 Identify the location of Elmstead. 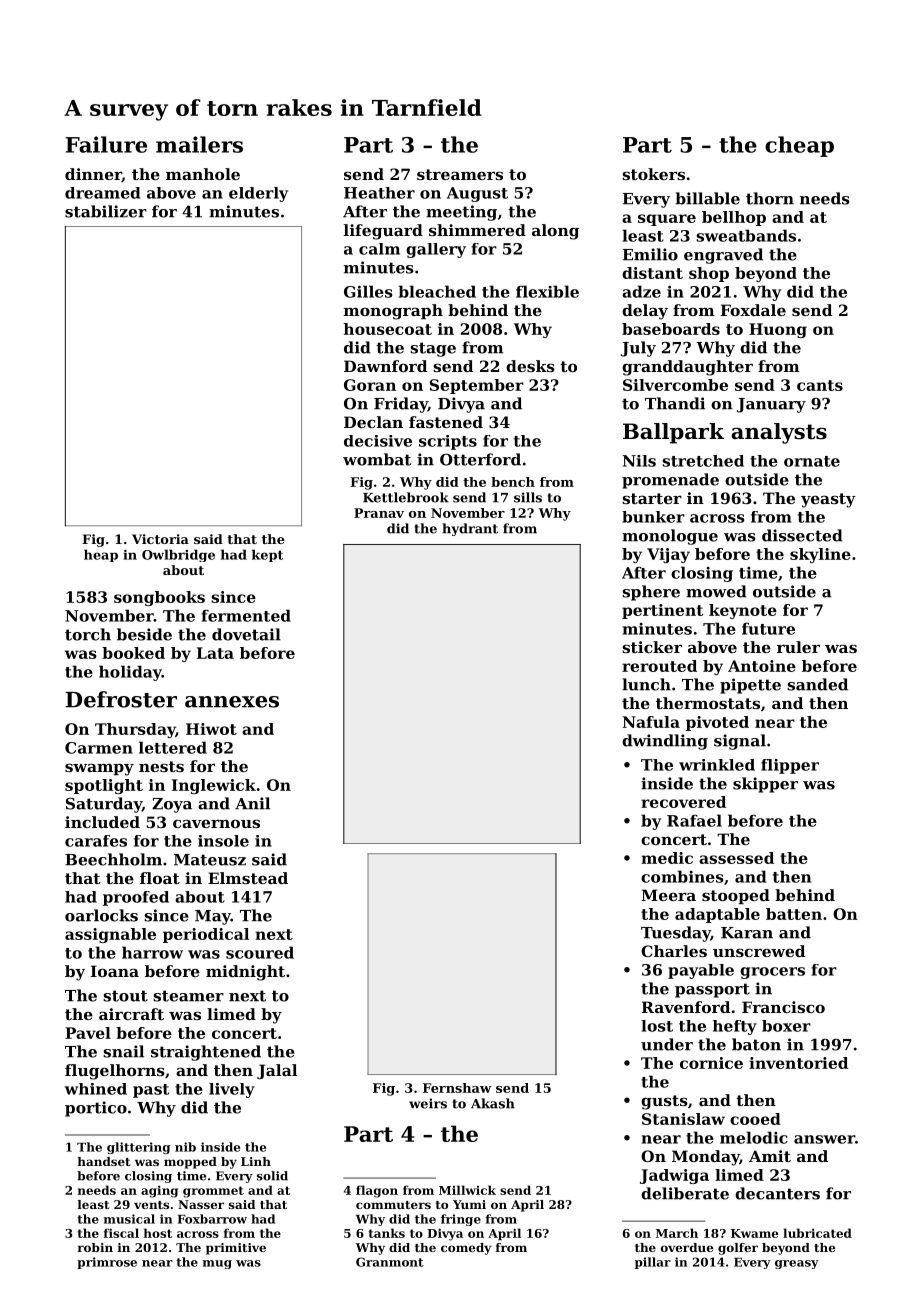
(248, 878).
